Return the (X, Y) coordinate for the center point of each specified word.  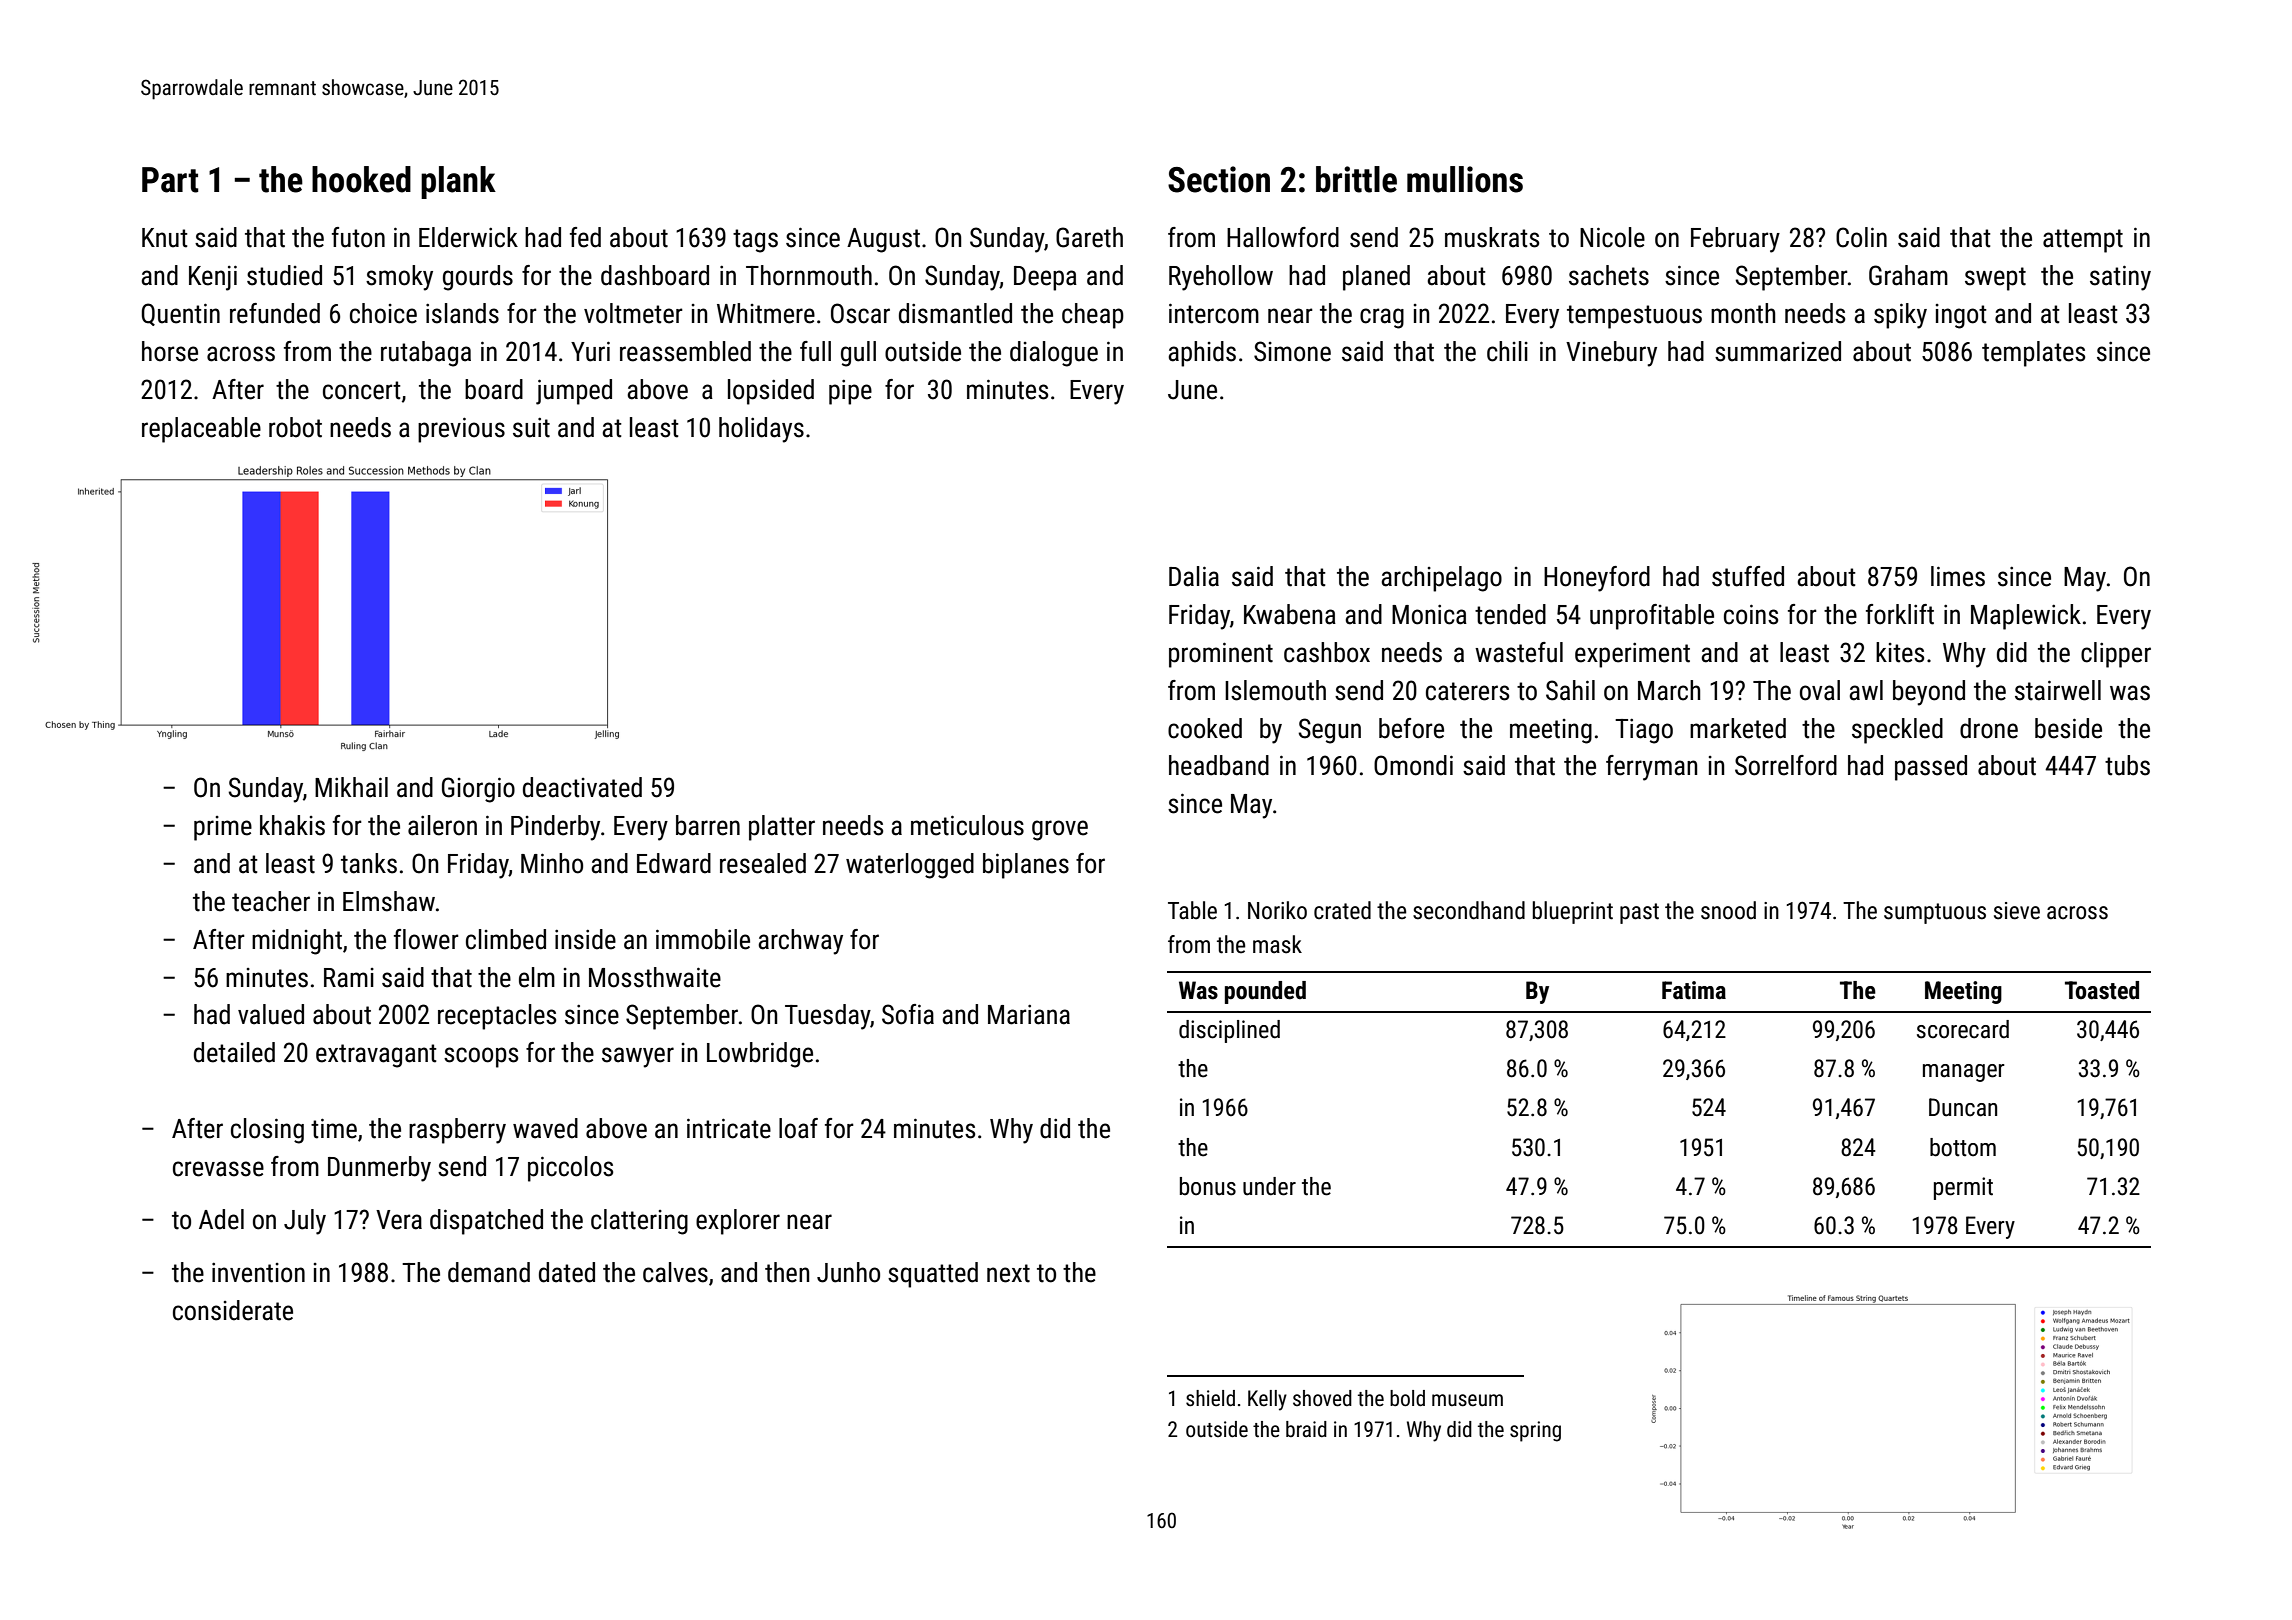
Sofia (908, 1014)
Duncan (1963, 1107)
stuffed (1748, 576)
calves (675, 1272)
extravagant (376, 1056)
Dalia (1194, 576)
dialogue (1054, 354)
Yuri (590, 351)
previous (461, 430)
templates (2033, 354)
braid (1306, 1429)
